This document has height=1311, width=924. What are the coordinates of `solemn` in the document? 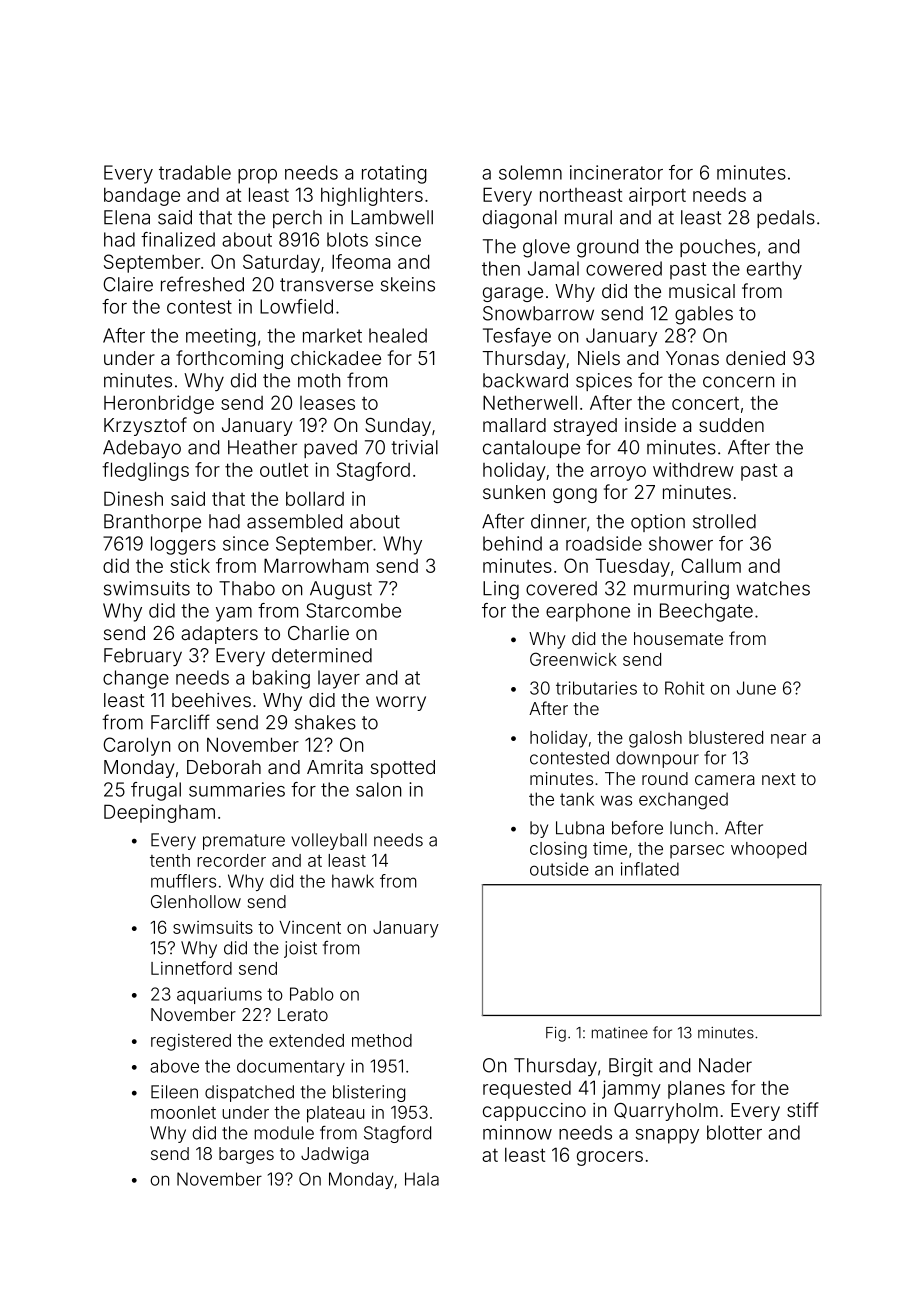 It's located at (530, 172).
